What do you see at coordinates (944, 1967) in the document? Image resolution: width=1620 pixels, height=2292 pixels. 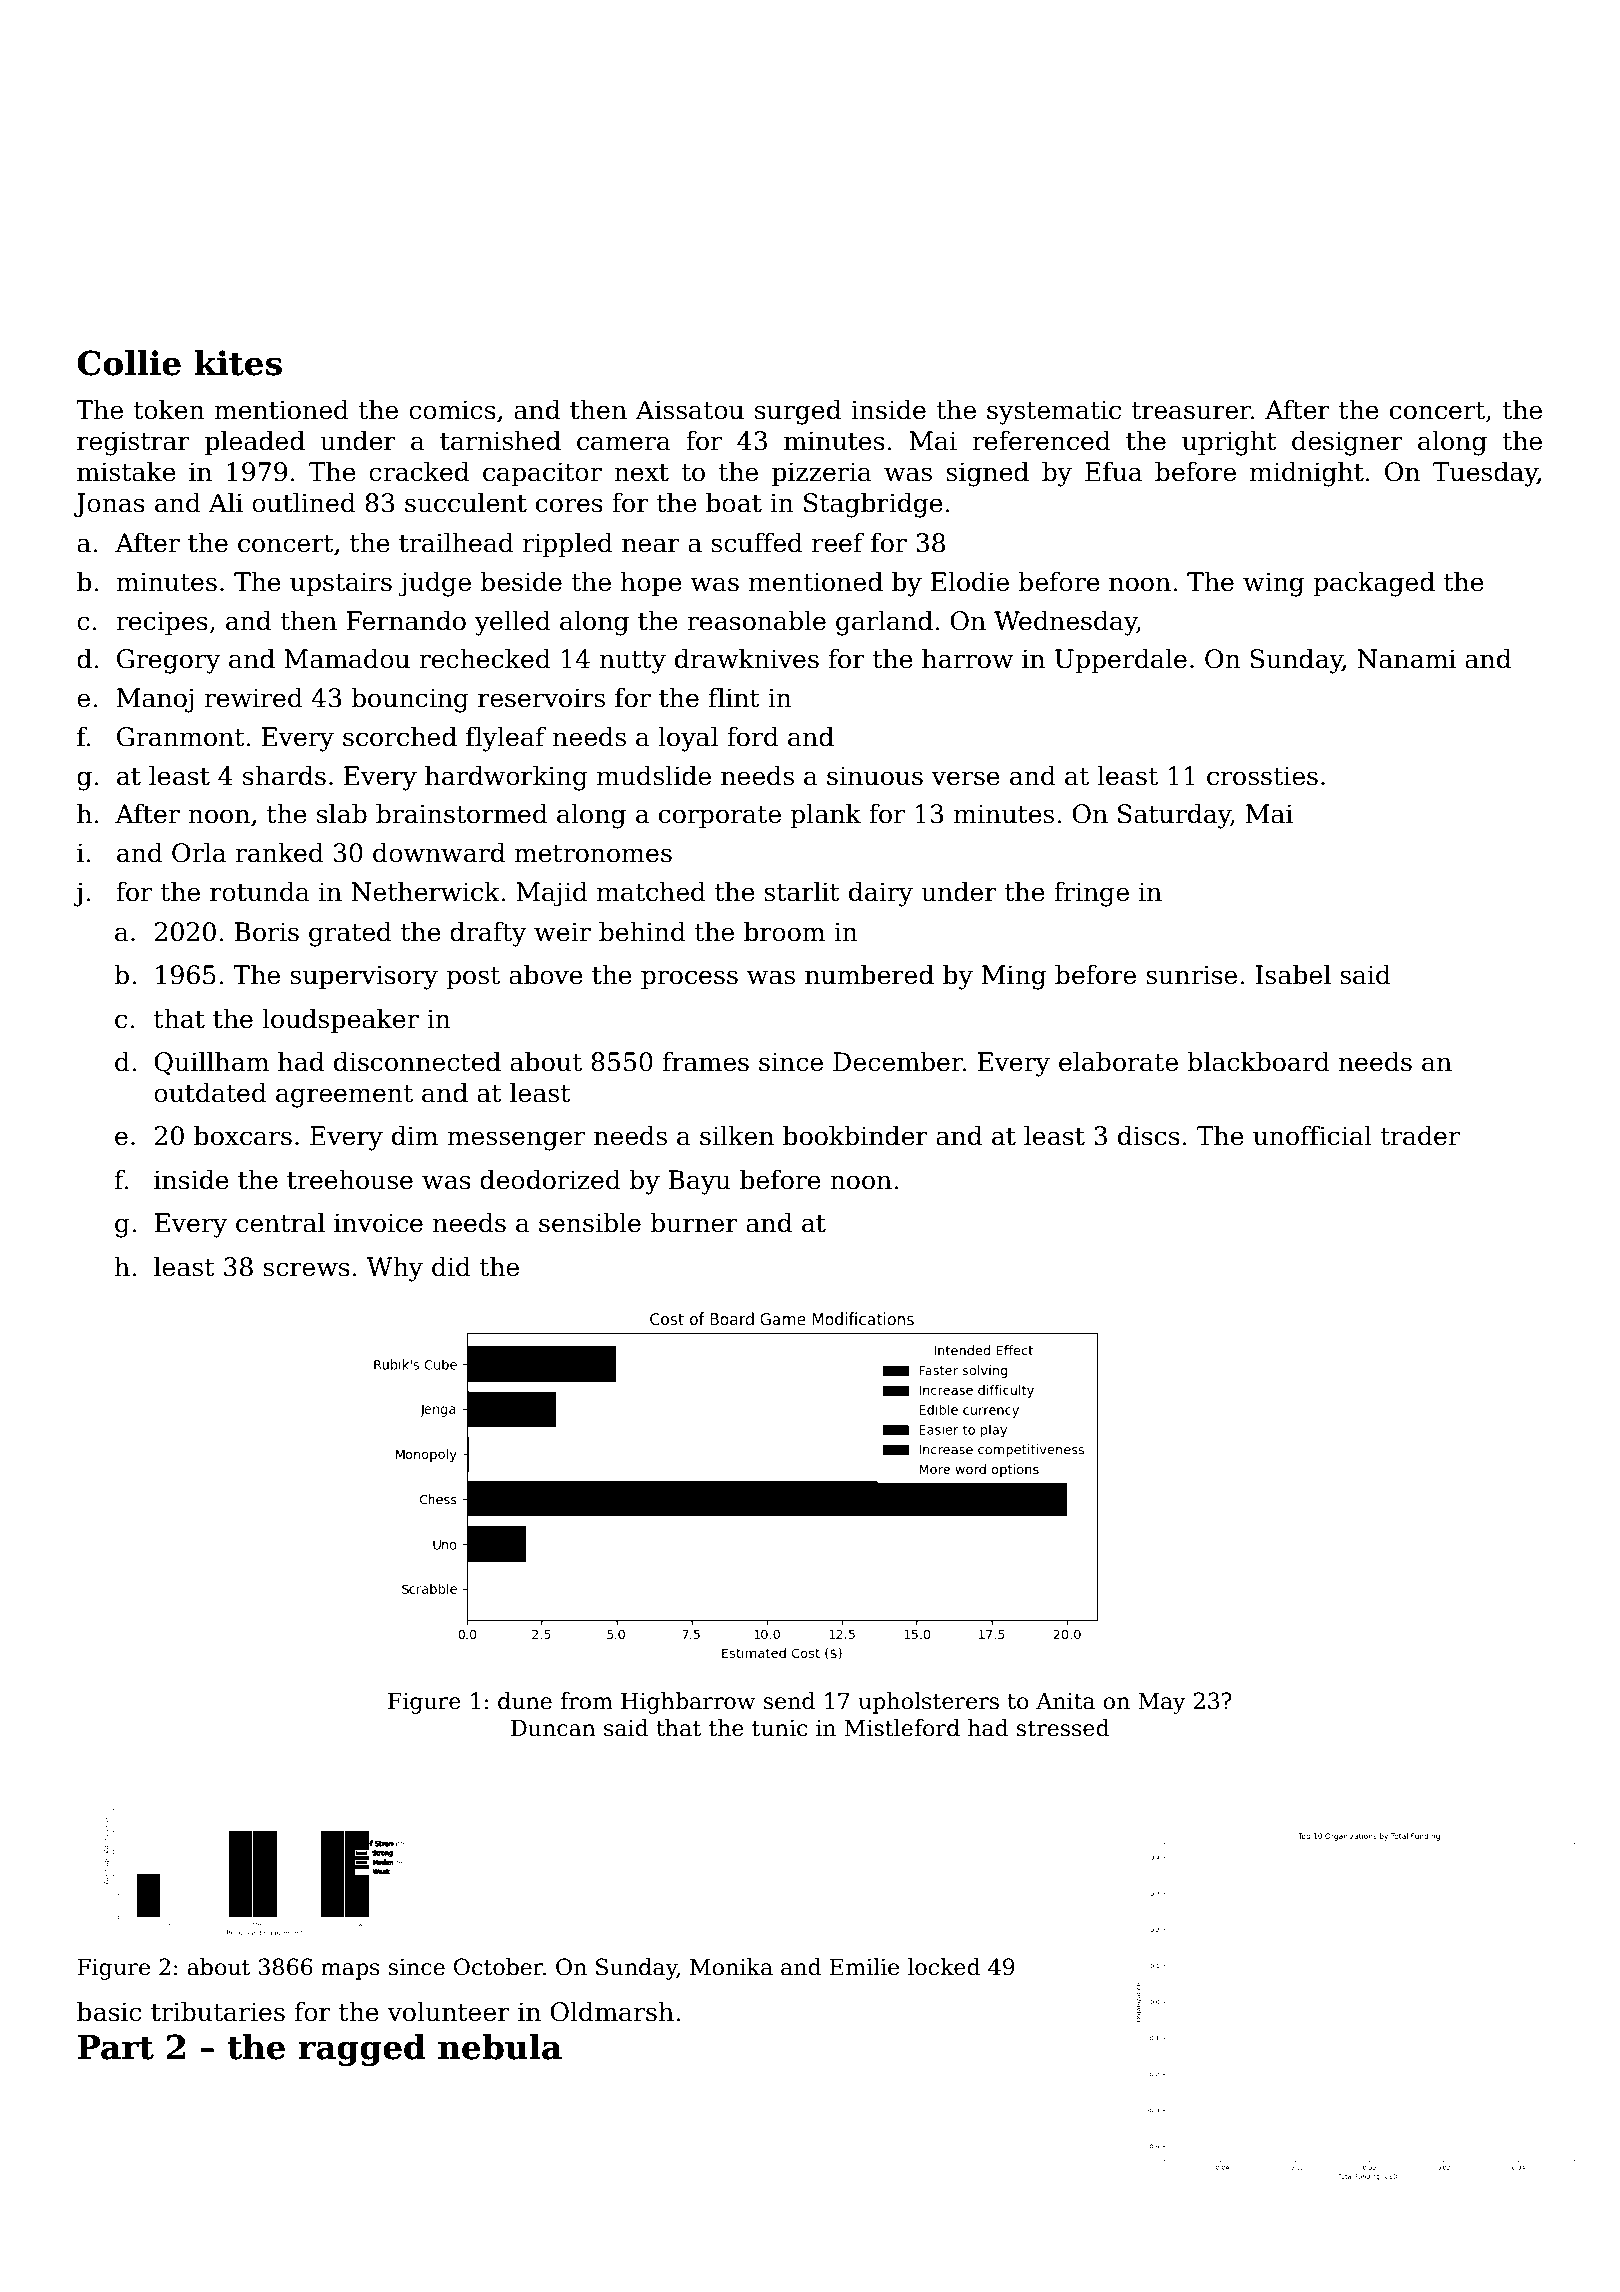 I see `locked` at bounding box center [944, 1967].
